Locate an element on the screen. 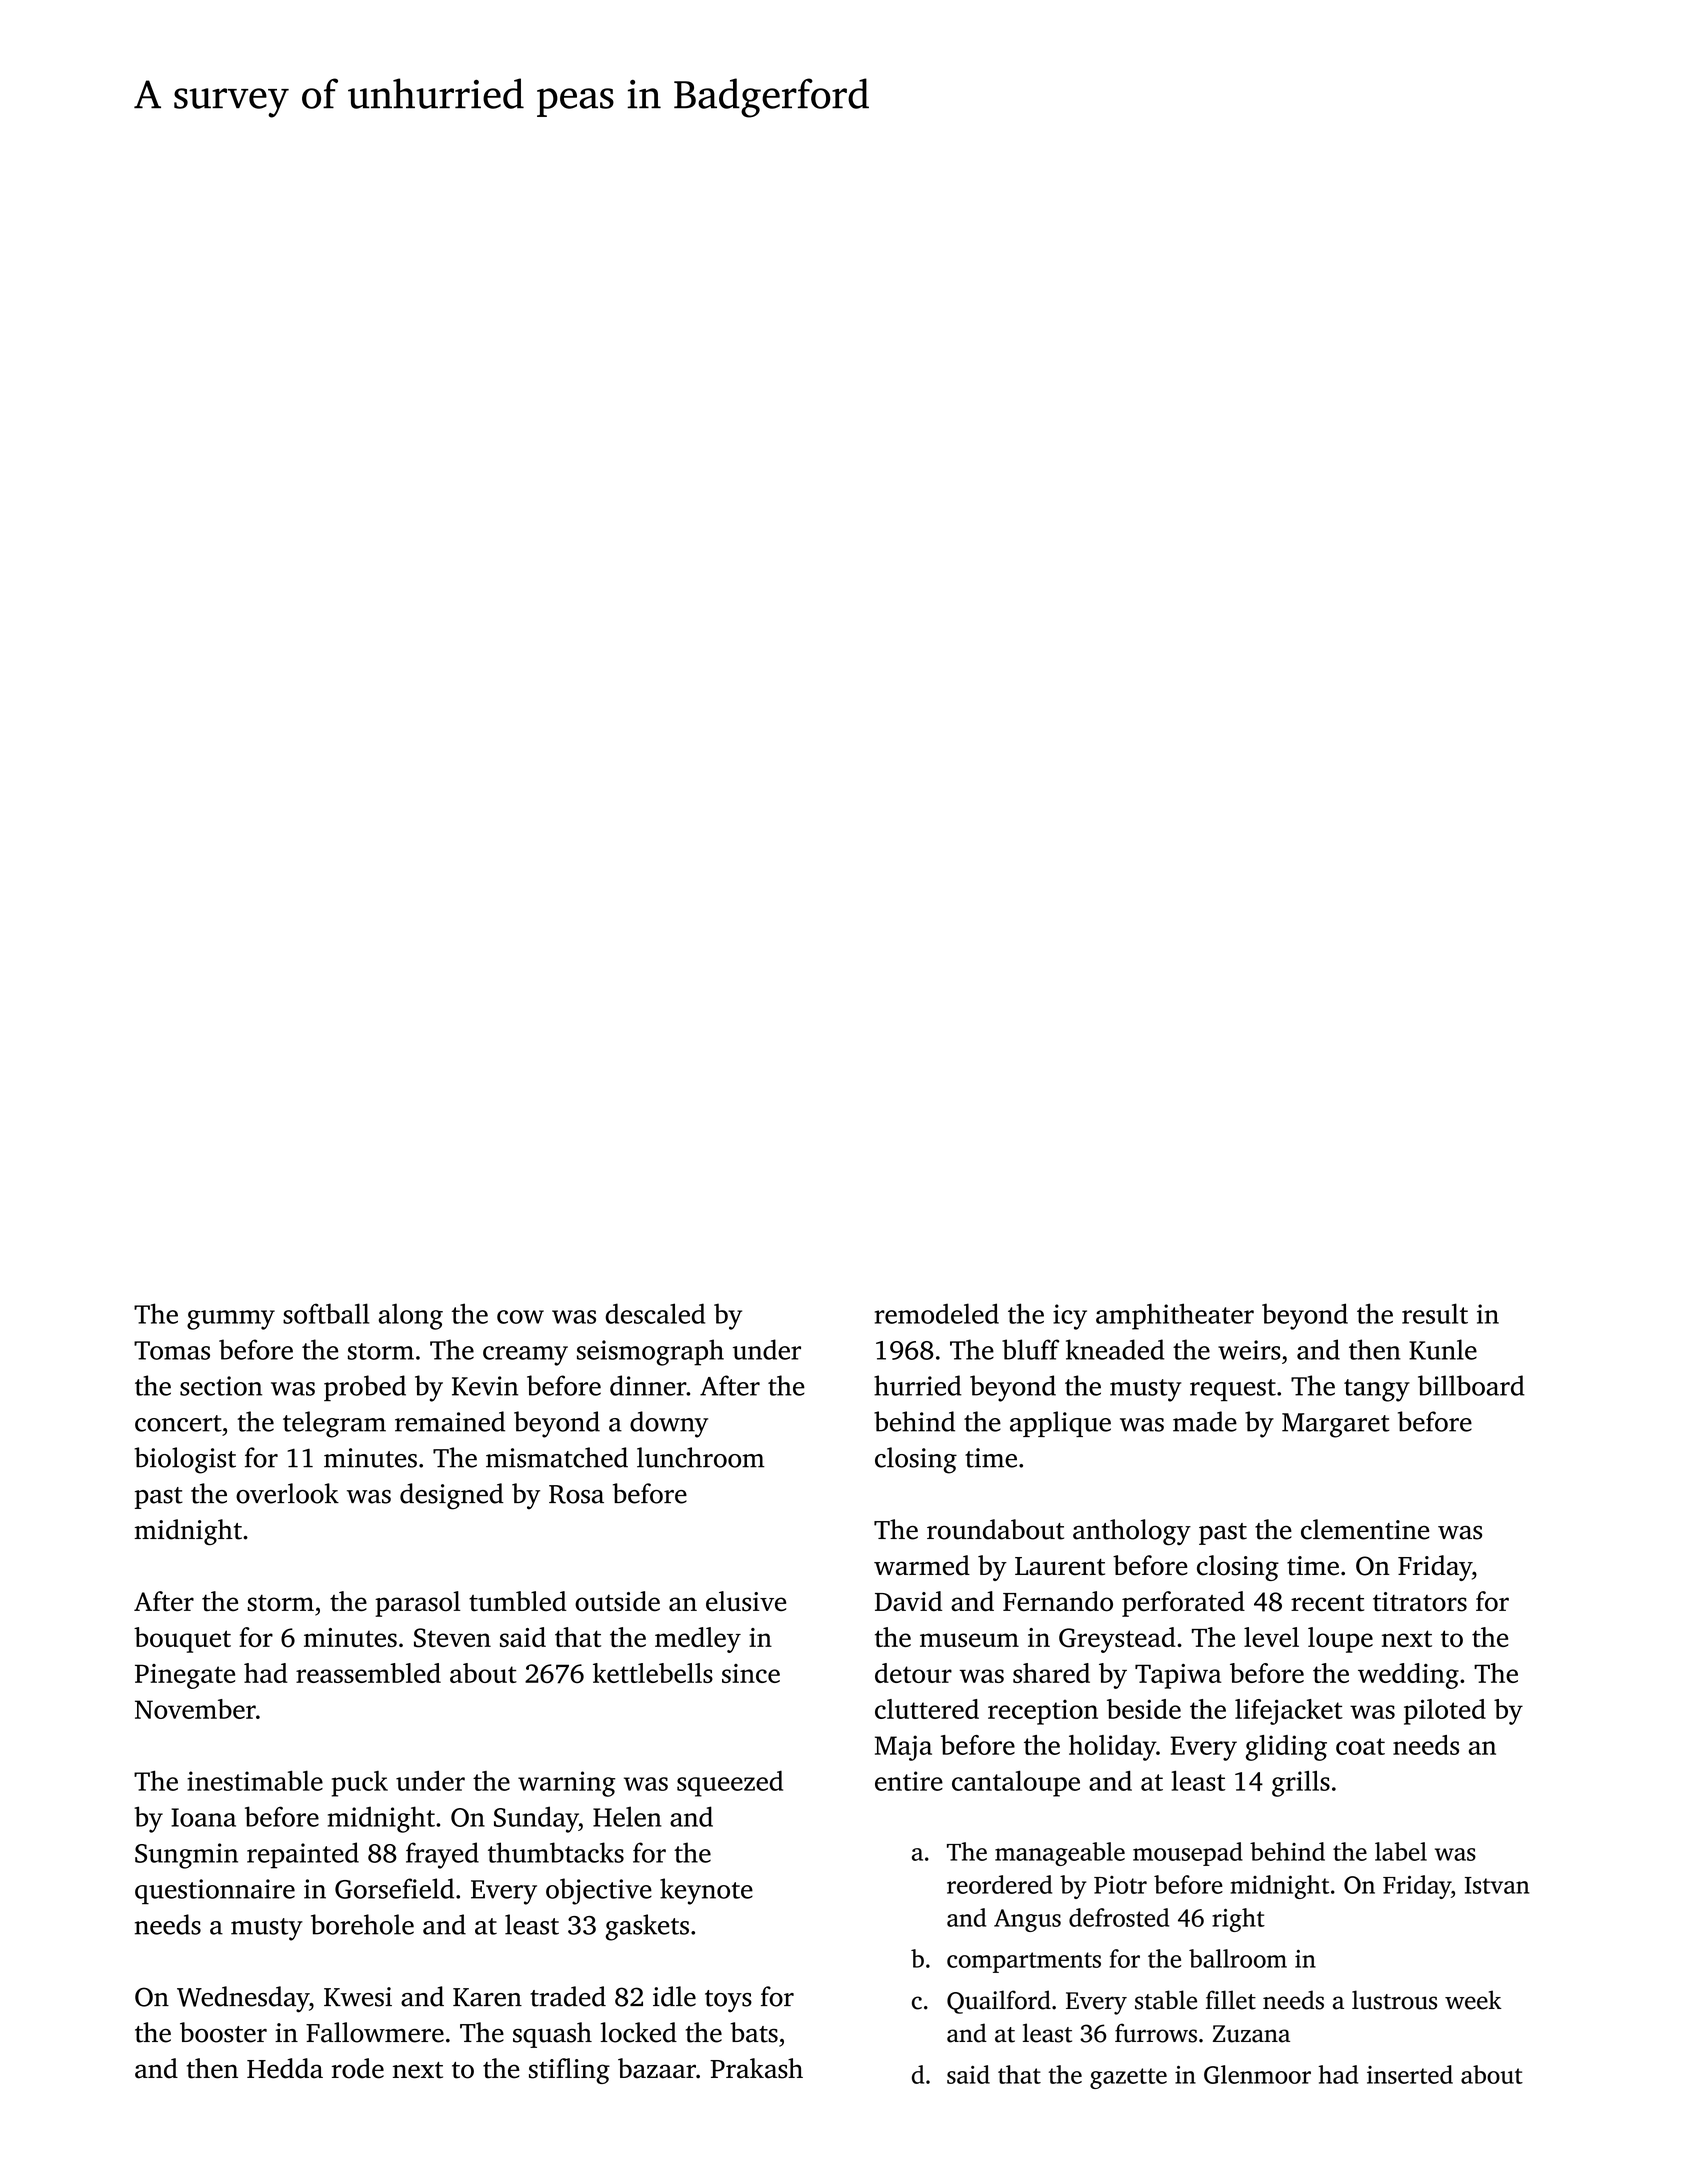 The image size is (1683, 2178). puck is located at coordinates (360, 1784).
